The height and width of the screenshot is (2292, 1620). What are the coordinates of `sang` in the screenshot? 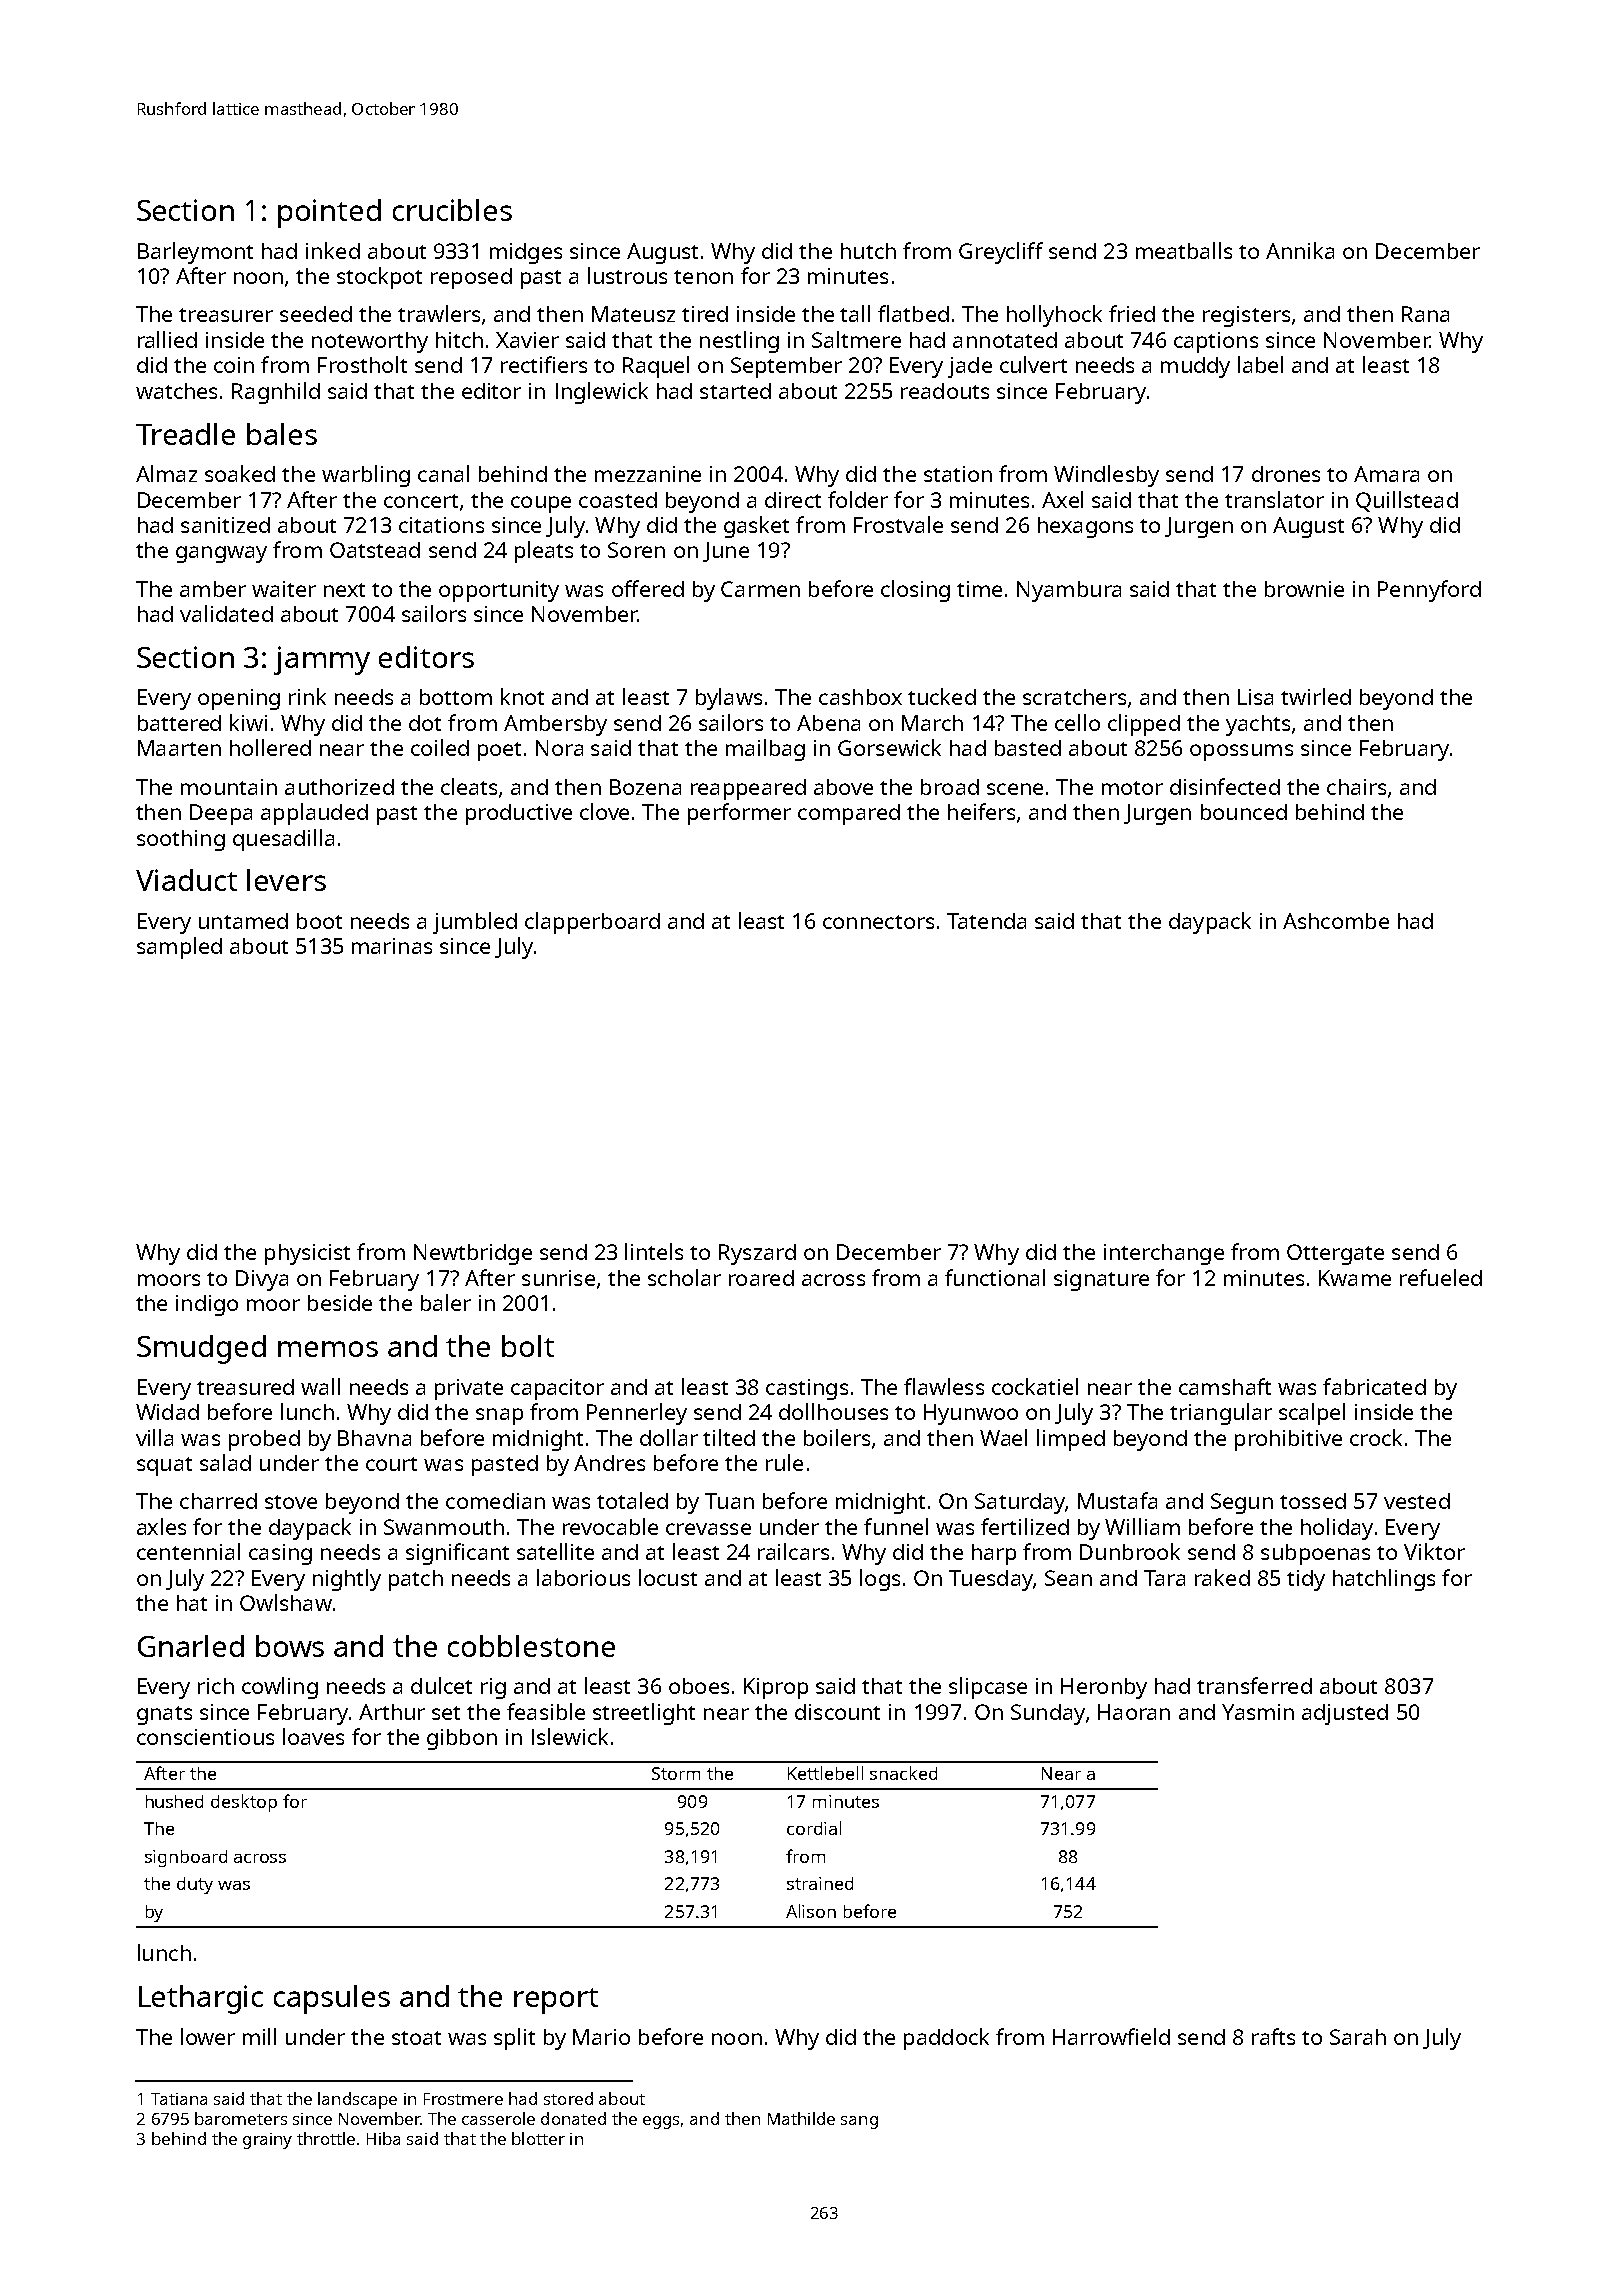 It's located at (859, 2122).
